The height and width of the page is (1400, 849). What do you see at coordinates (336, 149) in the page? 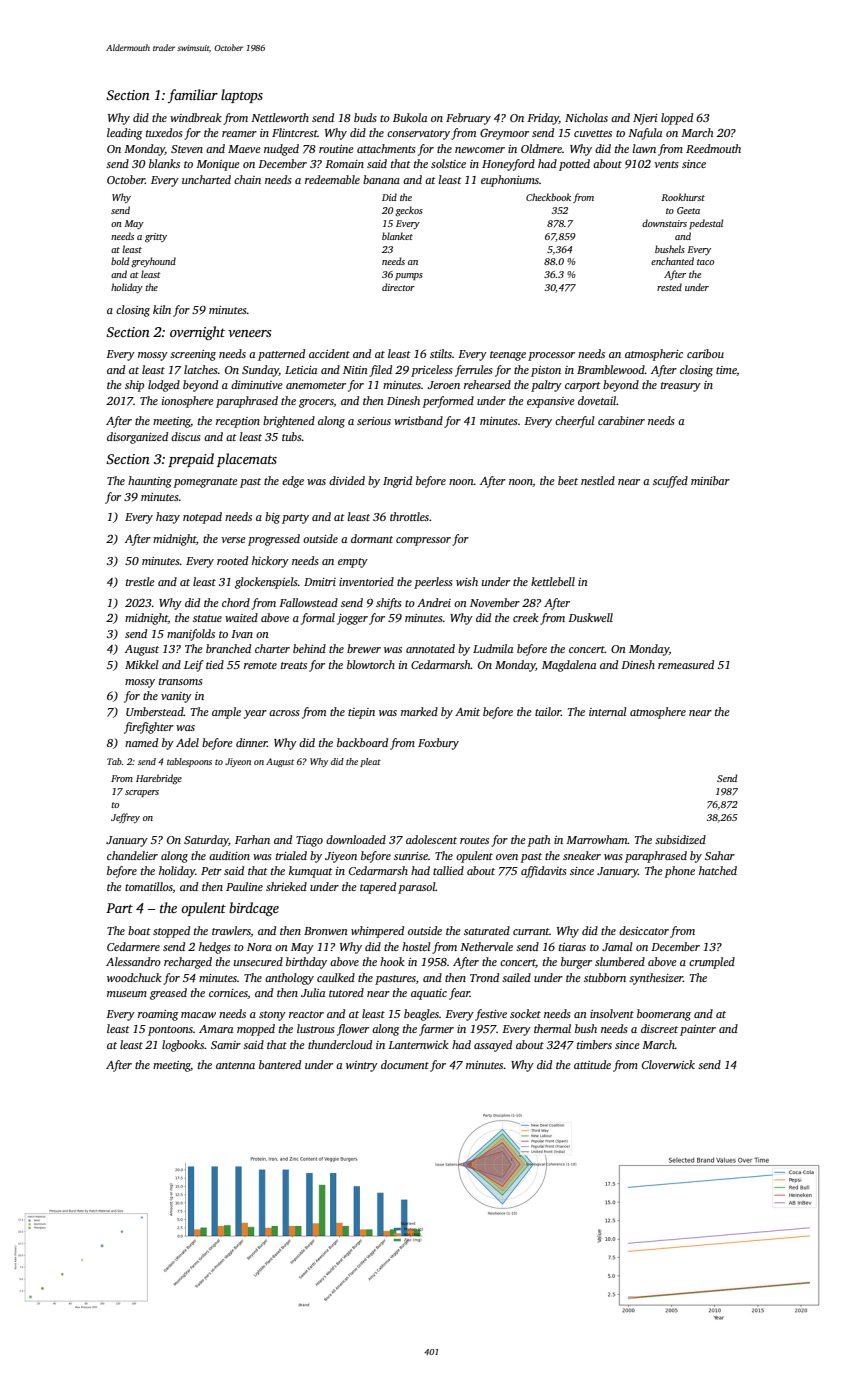
I see `routine` at bounding box center [336, 149].
